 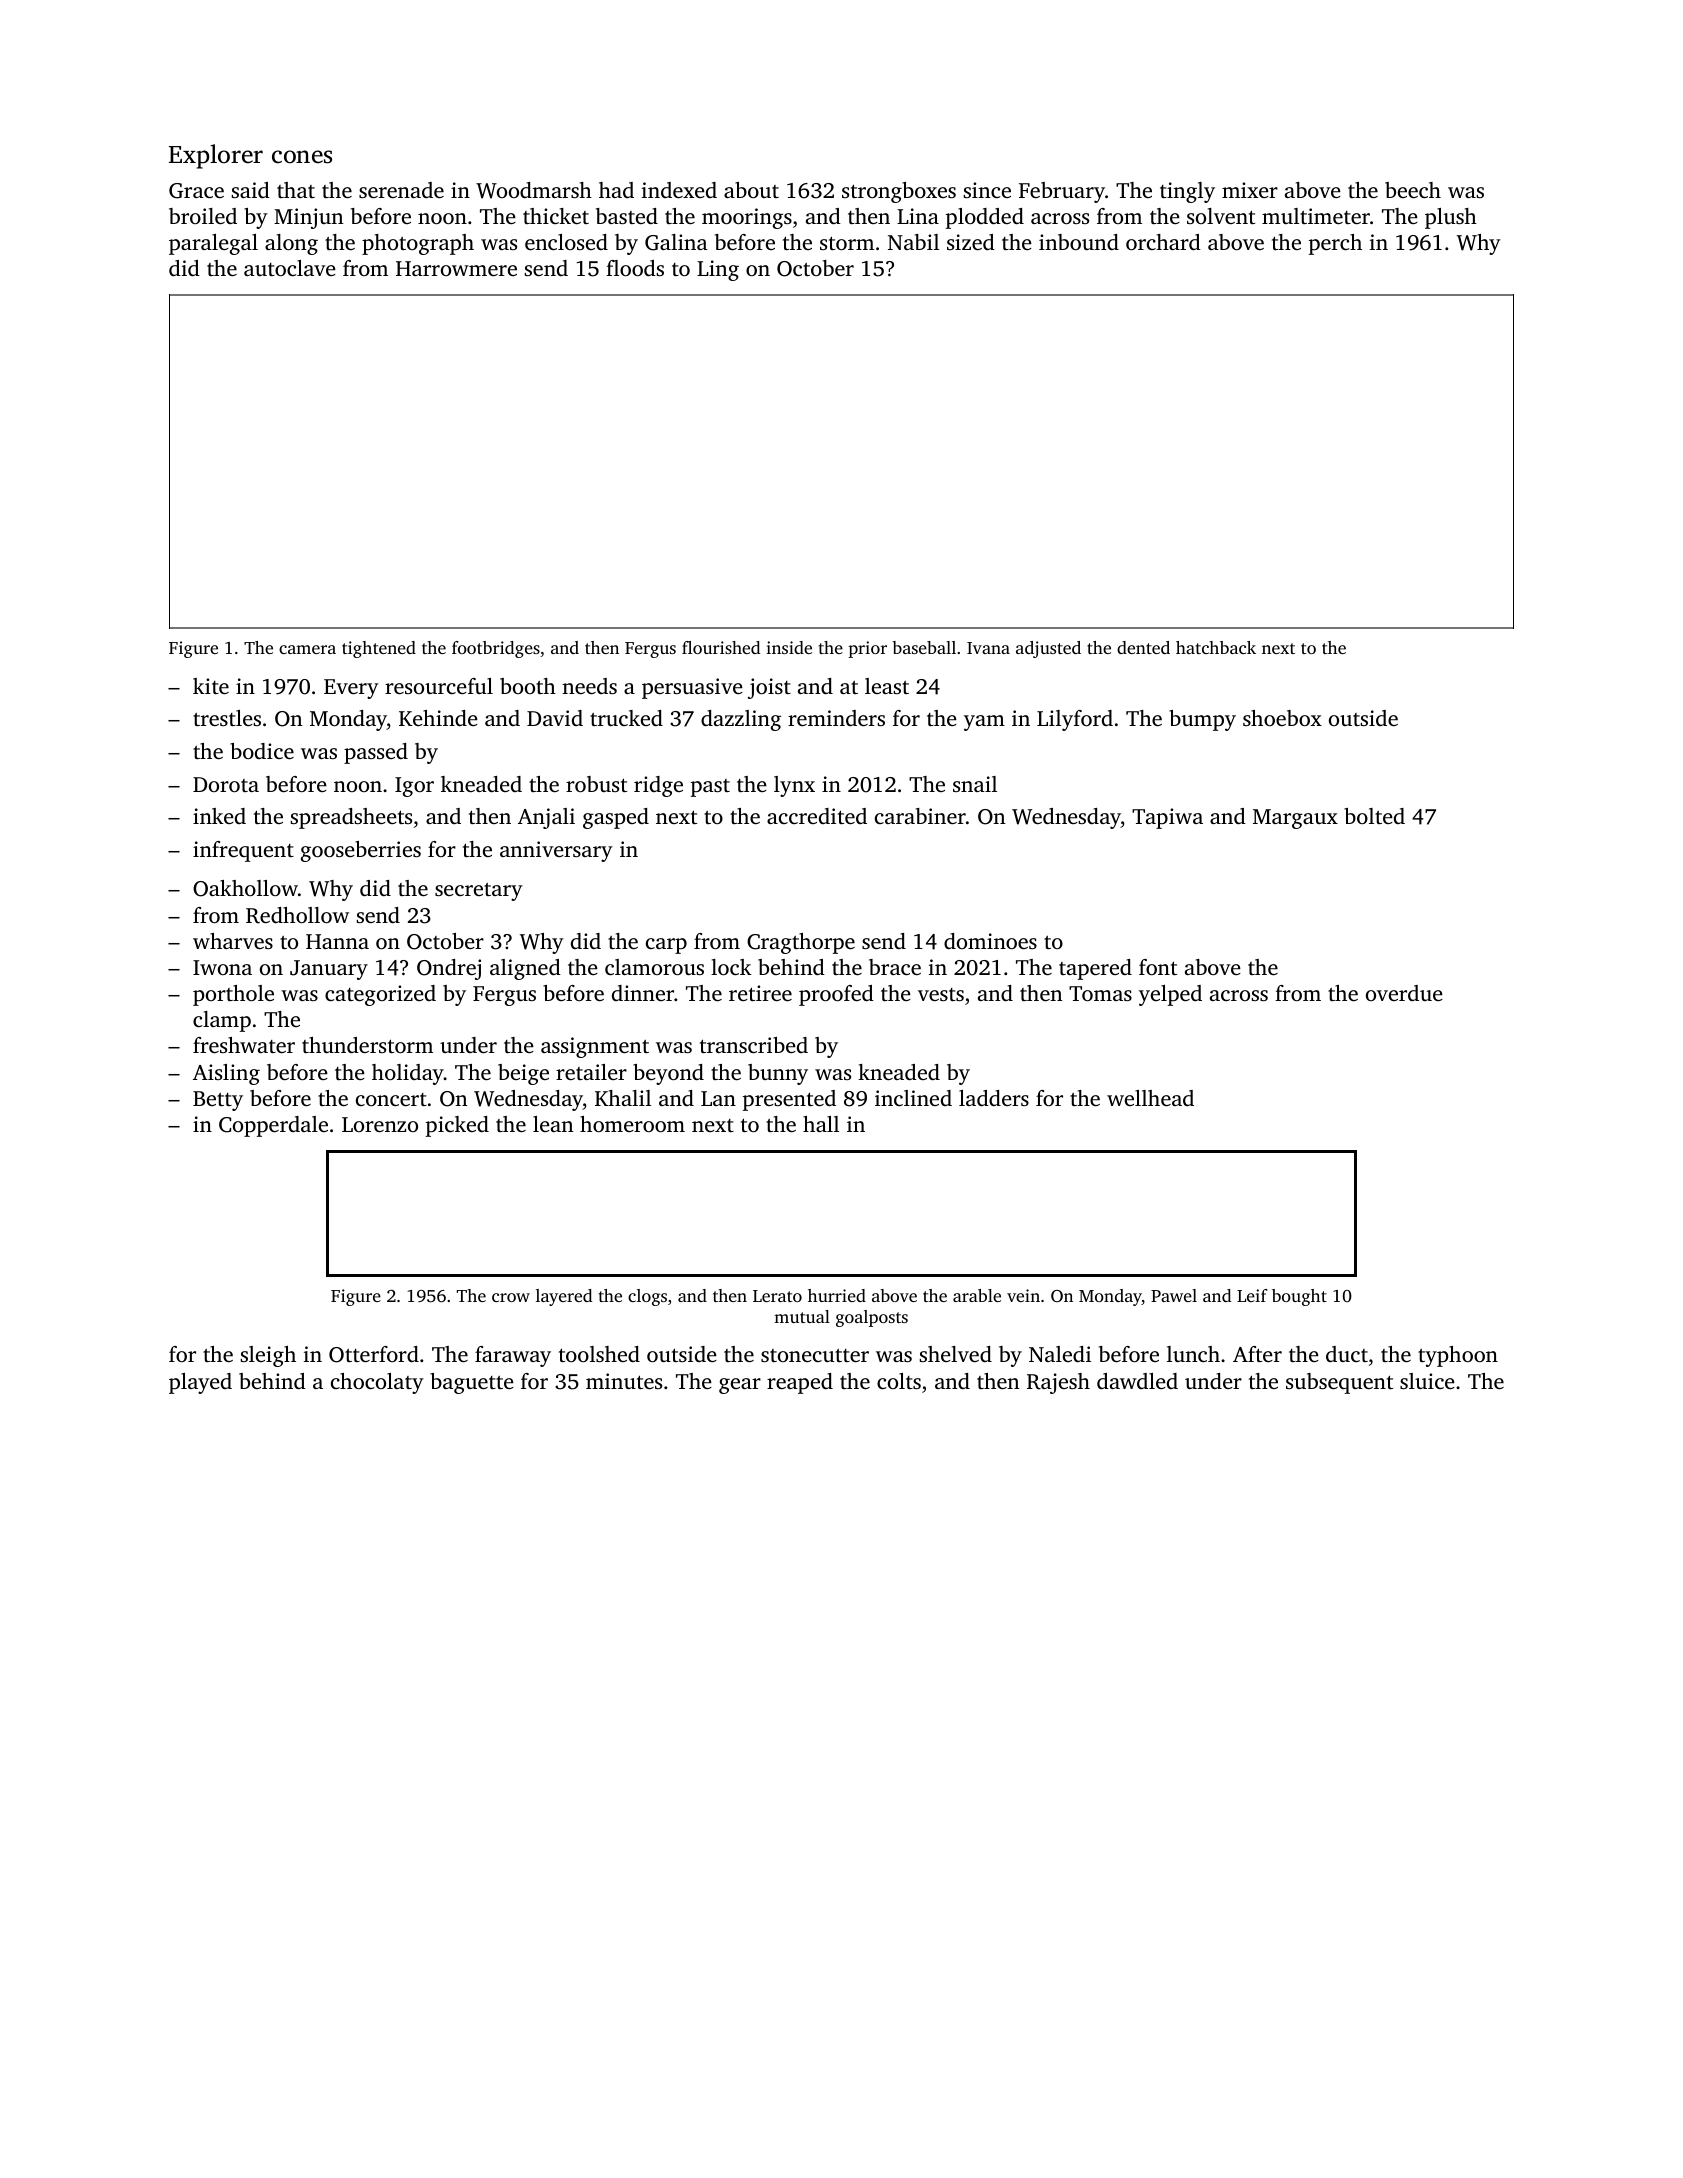 I want to click on camera, so click(x=307, y=649).
